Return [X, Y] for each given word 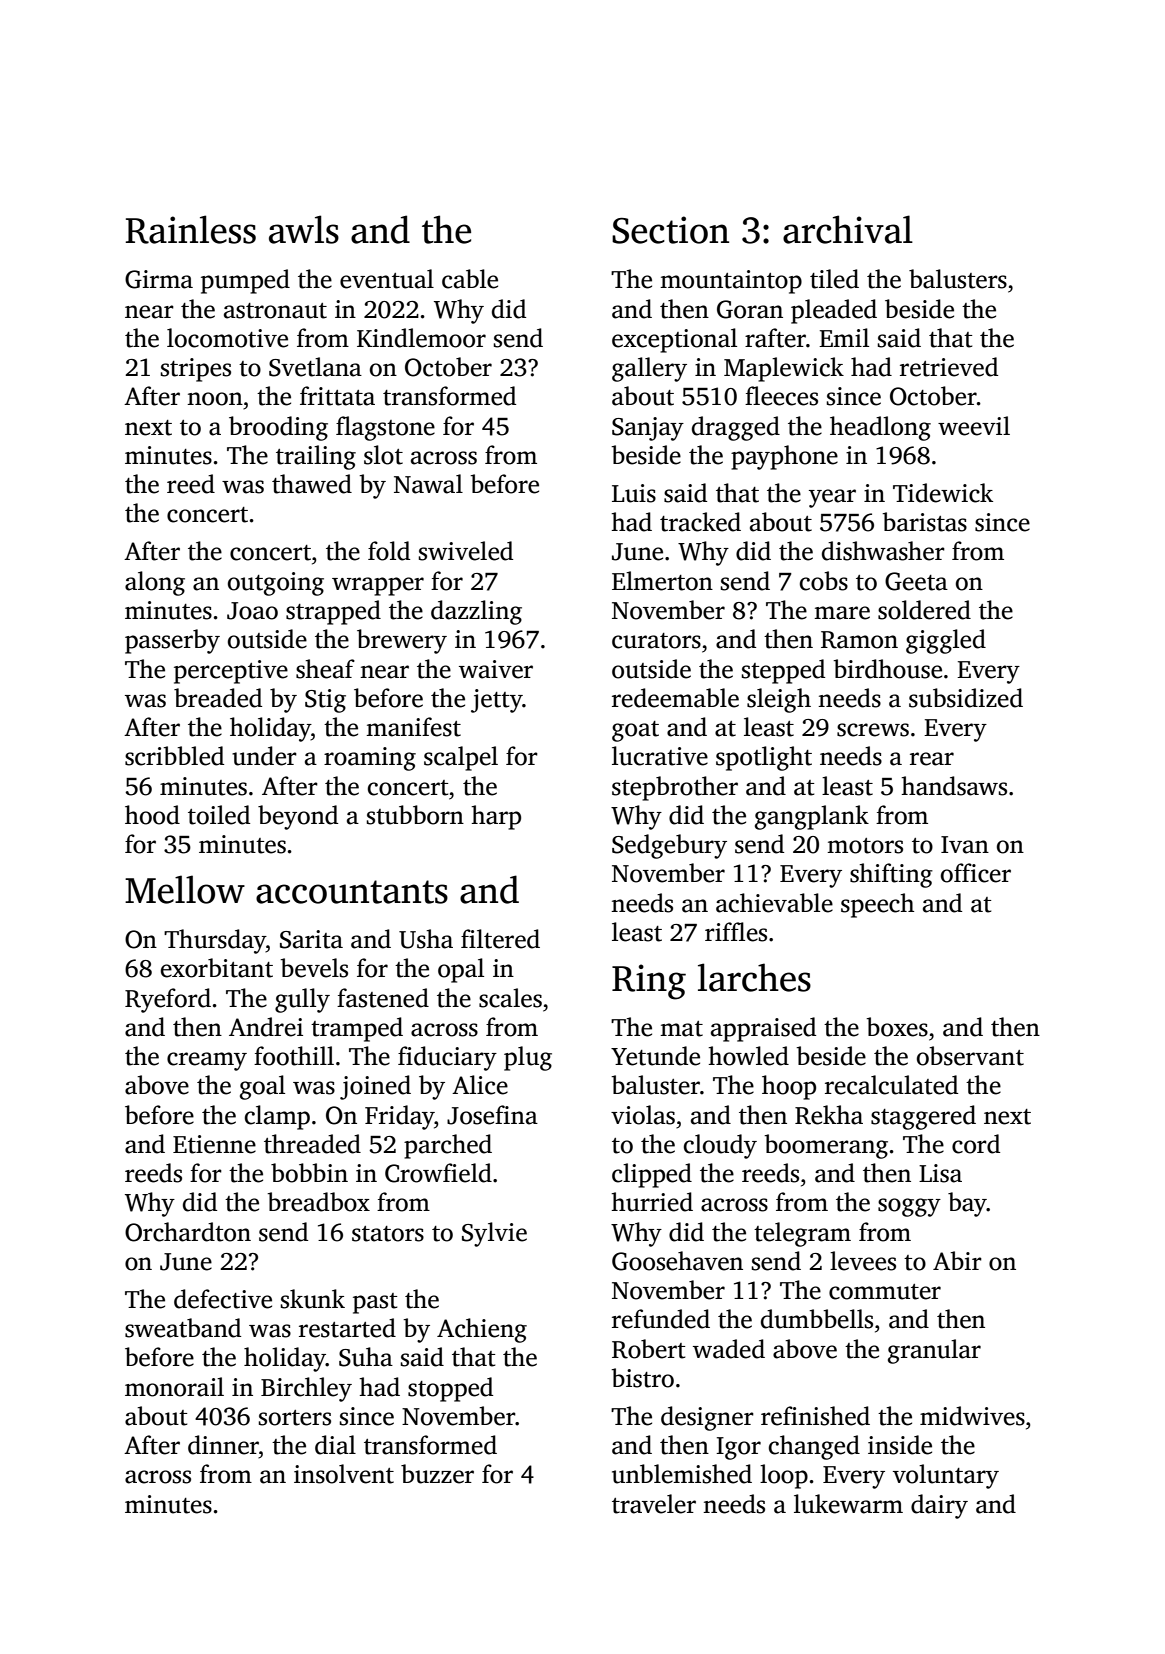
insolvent [344, 1474]
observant [970, 1056]
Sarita [311, 939]
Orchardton [188, 1232]
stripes [196, 370]
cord [976, 1144]
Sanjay [648, 429]
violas [643, 1115]
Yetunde [655, 1056]
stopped [450, 1389]
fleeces [781, 396]
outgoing [276, 584]
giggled [946, 641]
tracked [700, 522]
